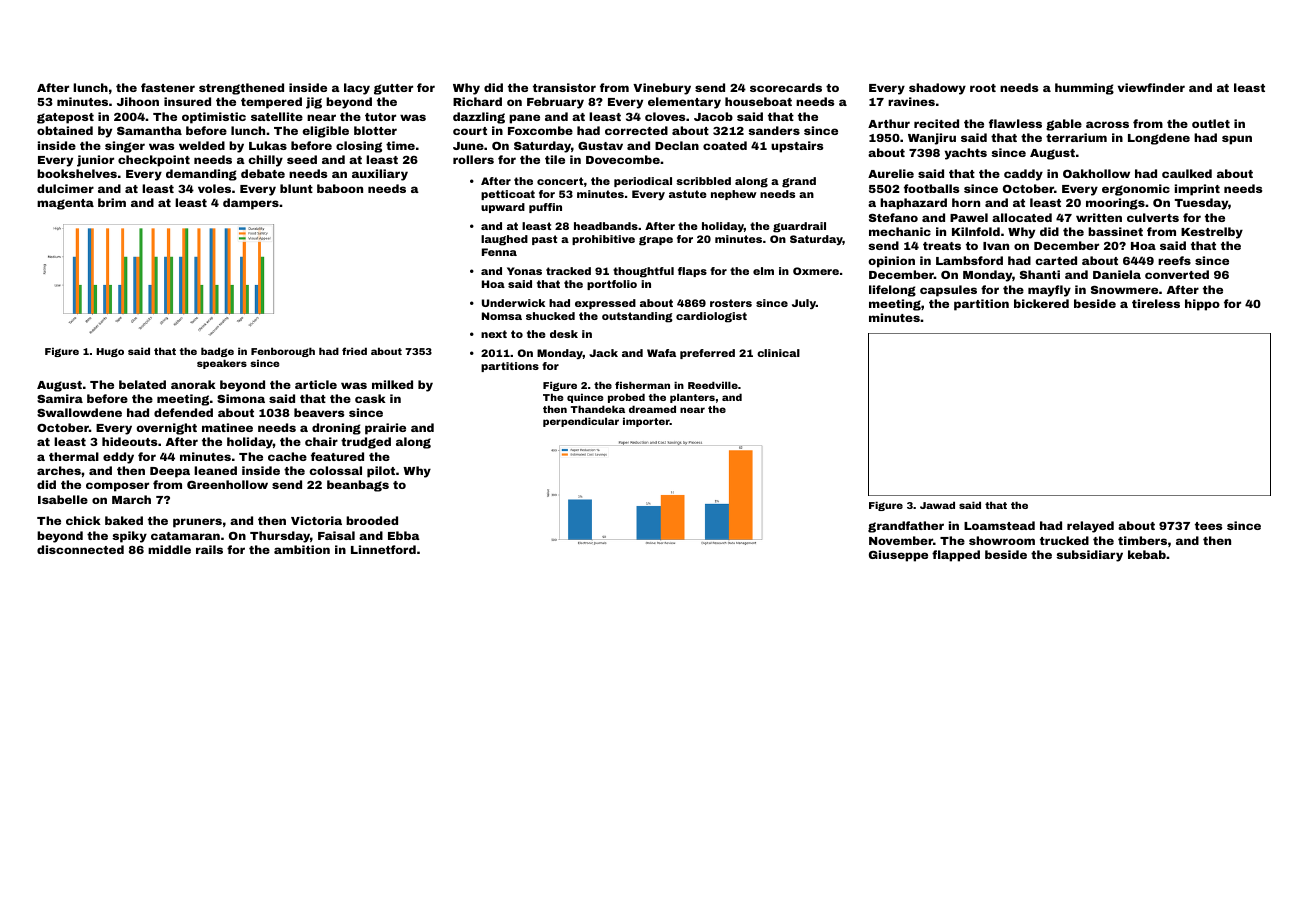 The width and height of the screenshot is (1308, 924). Describe the element at coordinates (383, 549) in the screenshot. I see `Linnetford` at that location.
